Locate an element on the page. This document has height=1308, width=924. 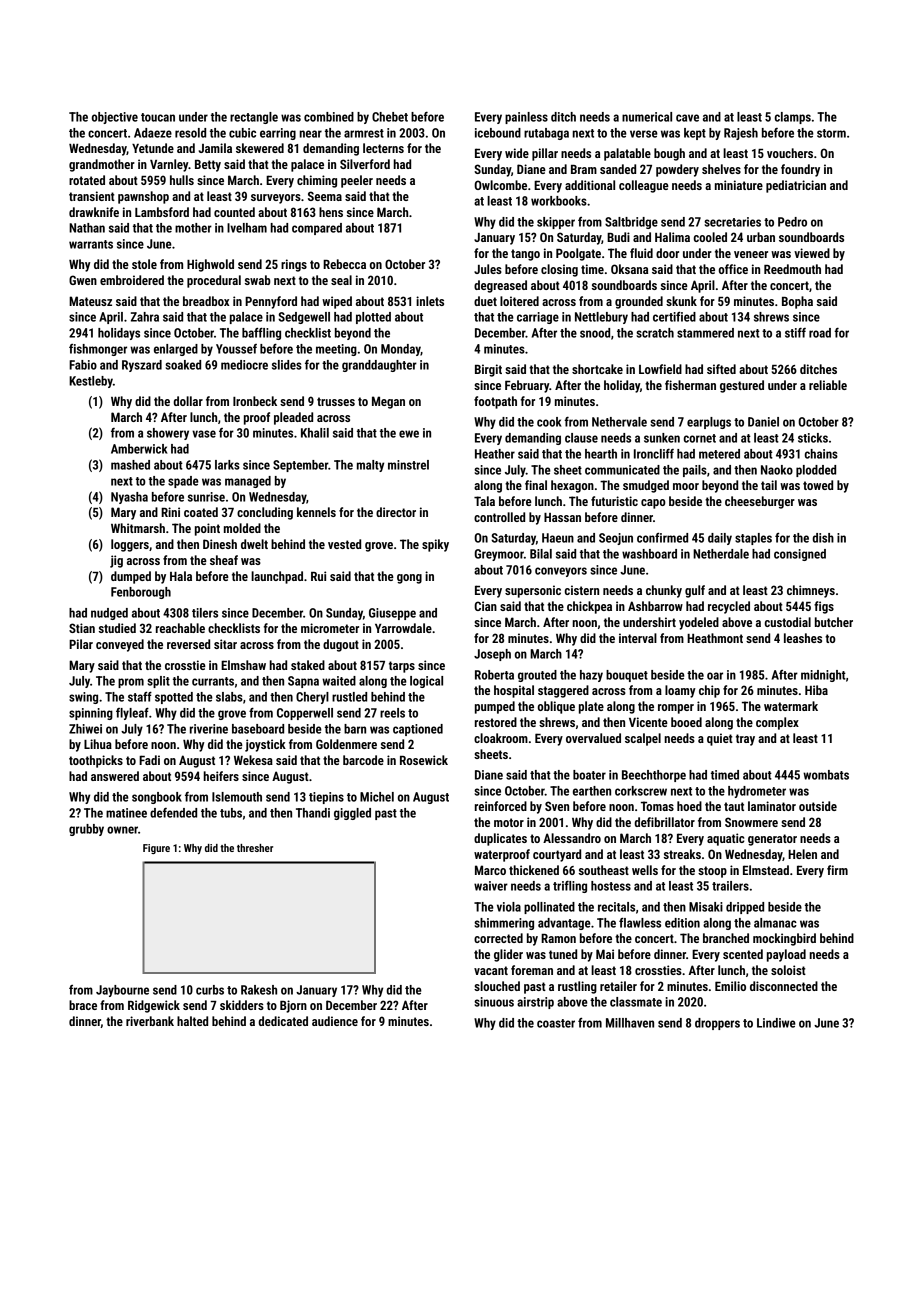
sifted is located at coordinates (721, 369).
